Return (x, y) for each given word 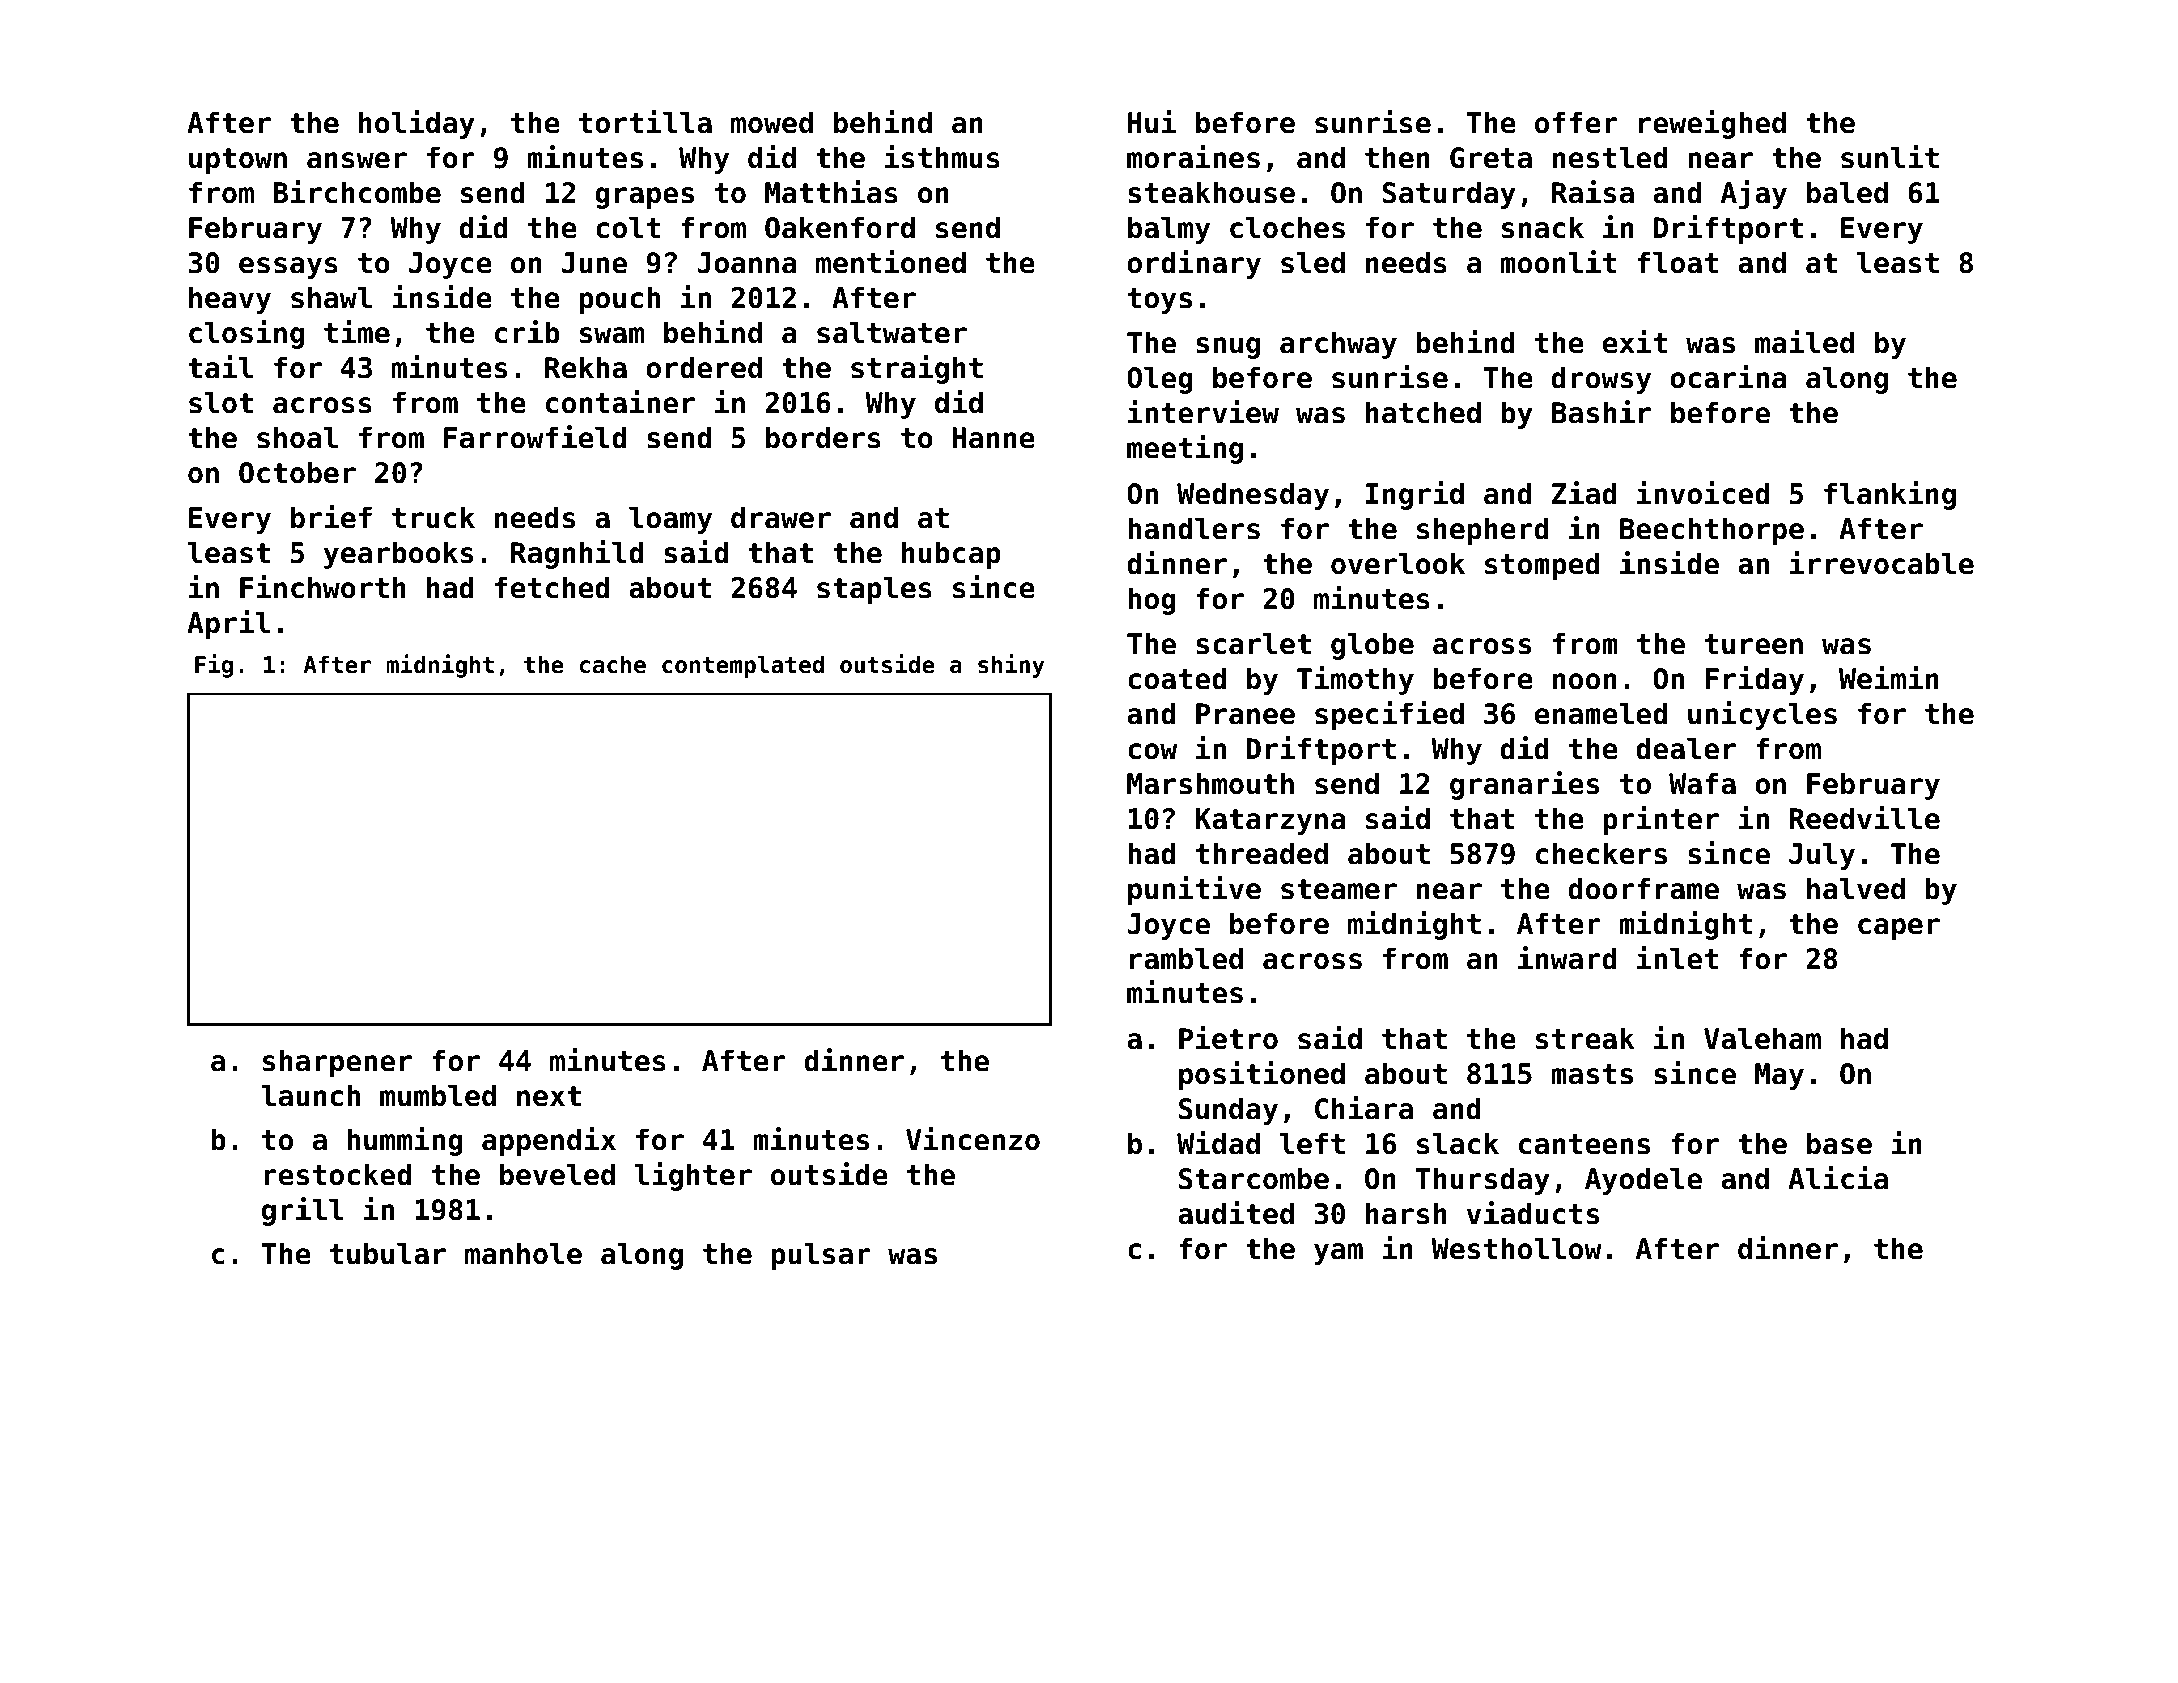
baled (1847, 192)
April (228, 624)
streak (1585, 1038)
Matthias (831, 192)
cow (1152, 751)
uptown (238, 161)
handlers (1194, 528)
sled (1313, 262)
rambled (1186, 958)
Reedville (1865, 818)
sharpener (337, 1063)
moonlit (1558, 262)
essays (288, 268)
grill (303, 1211)
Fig (214, 666)
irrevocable (1882, 563)
